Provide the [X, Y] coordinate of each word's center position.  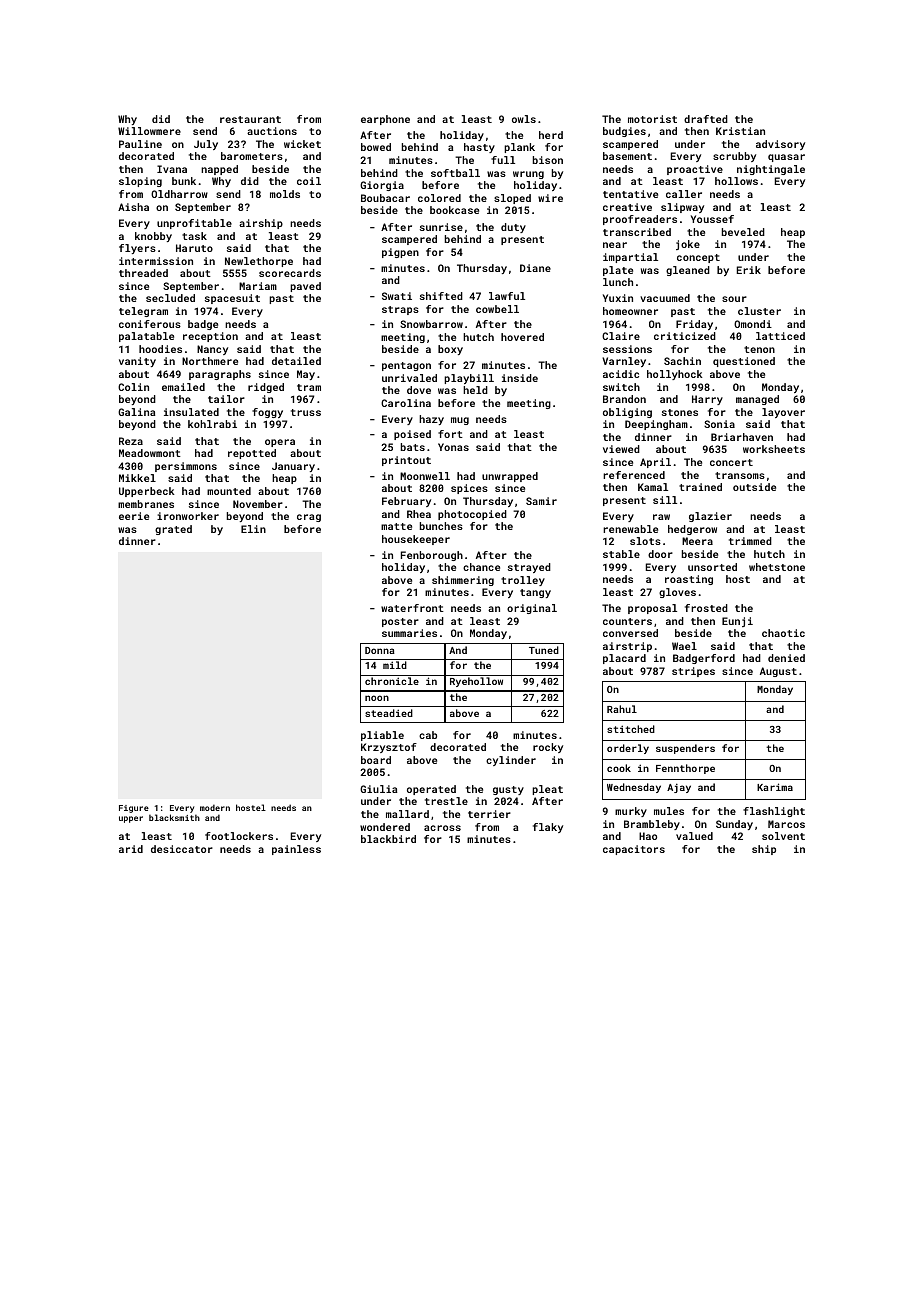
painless [296, 850]
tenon [759, 349]
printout [406, 461]
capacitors [634, 850]
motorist [652, 119]
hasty [479, 148]
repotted [252, 454]
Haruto [194, 248]
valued [694, 836]
